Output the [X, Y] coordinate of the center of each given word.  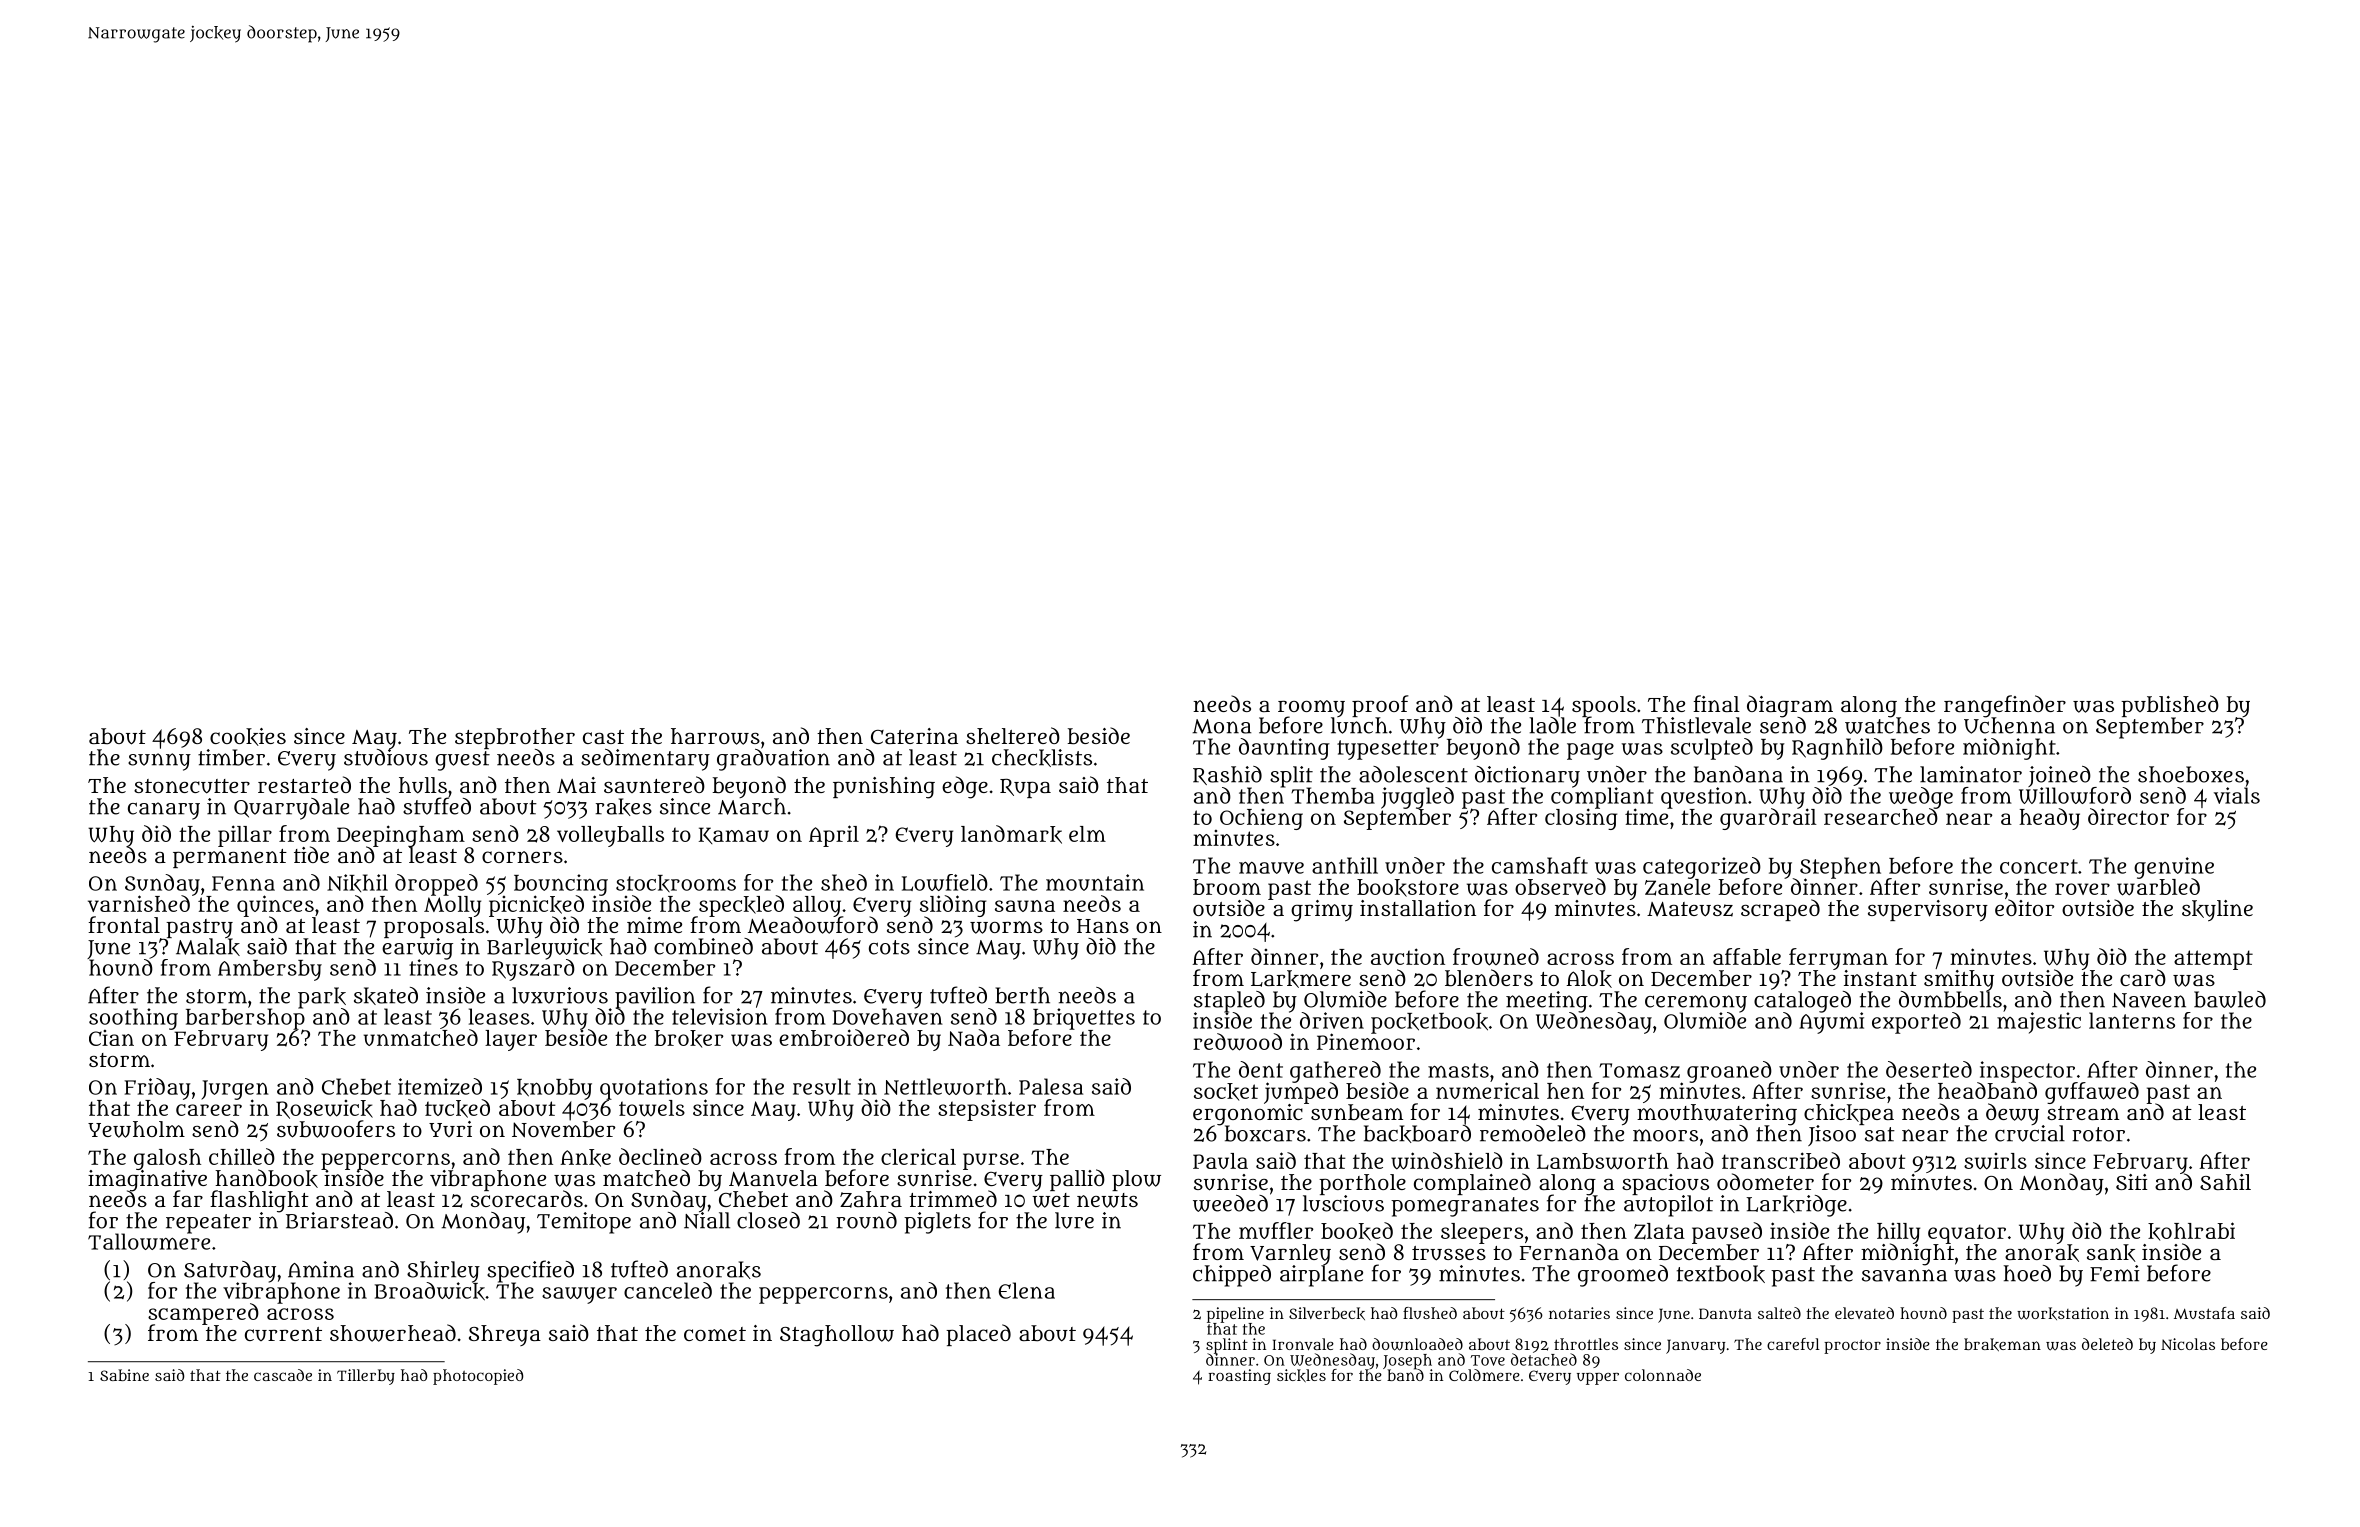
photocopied [478, 1377]
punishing [884, 788]
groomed [1623, 1276]
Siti [2131, 1182]
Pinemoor [1366, 1042]
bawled [2230, 999]
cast [603, 737]
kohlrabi [2191, 1231]
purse [991, 1161]
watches [1887, 725]
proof [1380, 706]
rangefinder [2005, 706]
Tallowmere [149, 1242]
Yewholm [136, 1129]
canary [164, 811]
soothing [133, 1019]
